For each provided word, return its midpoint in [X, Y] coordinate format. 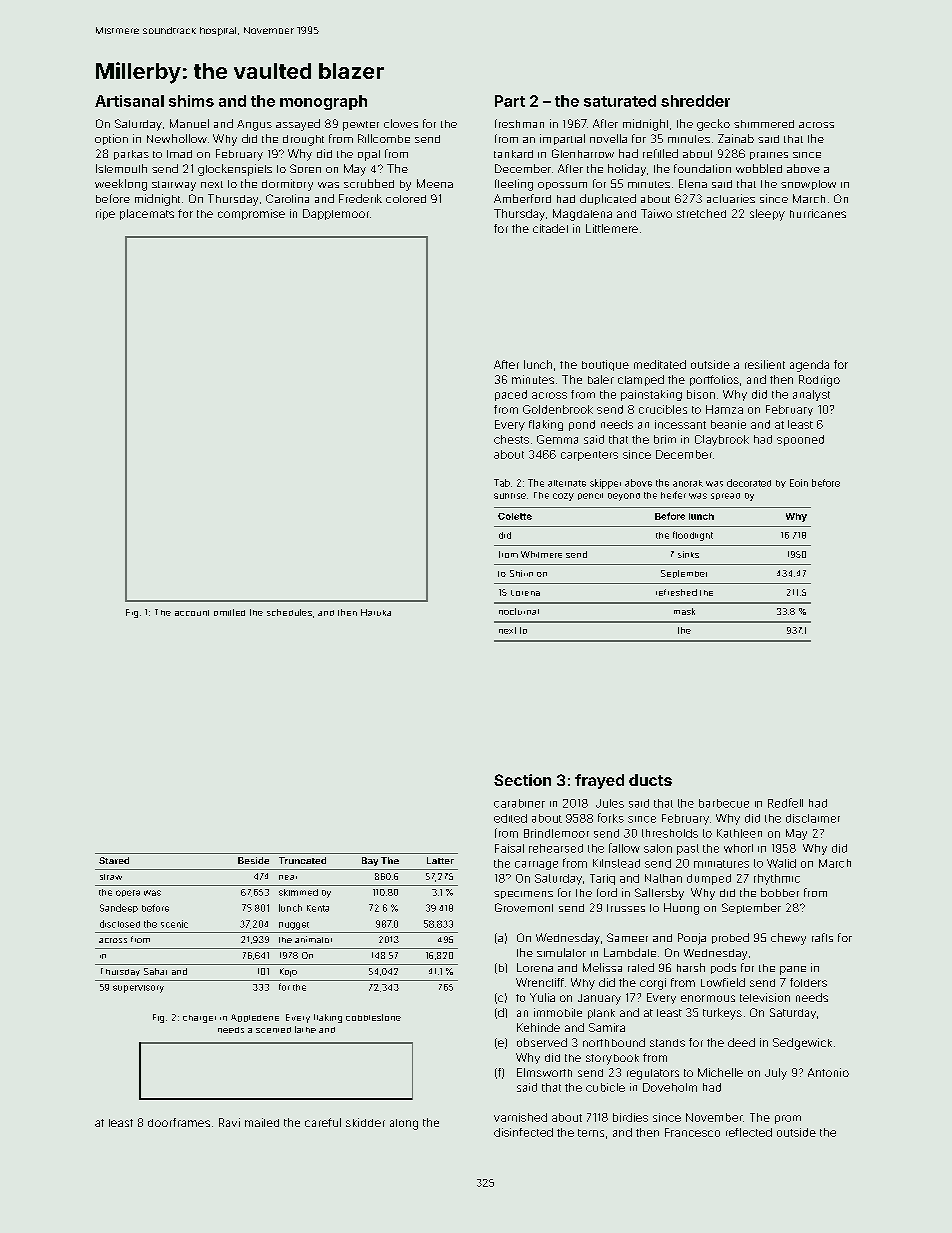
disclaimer [813, 818]
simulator [561, 952]
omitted [229, 612]
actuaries [731, 198]
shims [191, 101]
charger [199, 1019]
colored [406, 199]
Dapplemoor [336, 214]
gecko [713, 125]
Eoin [799, 483]
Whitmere [541, 554]
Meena [435, 183]
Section [522, 780]
